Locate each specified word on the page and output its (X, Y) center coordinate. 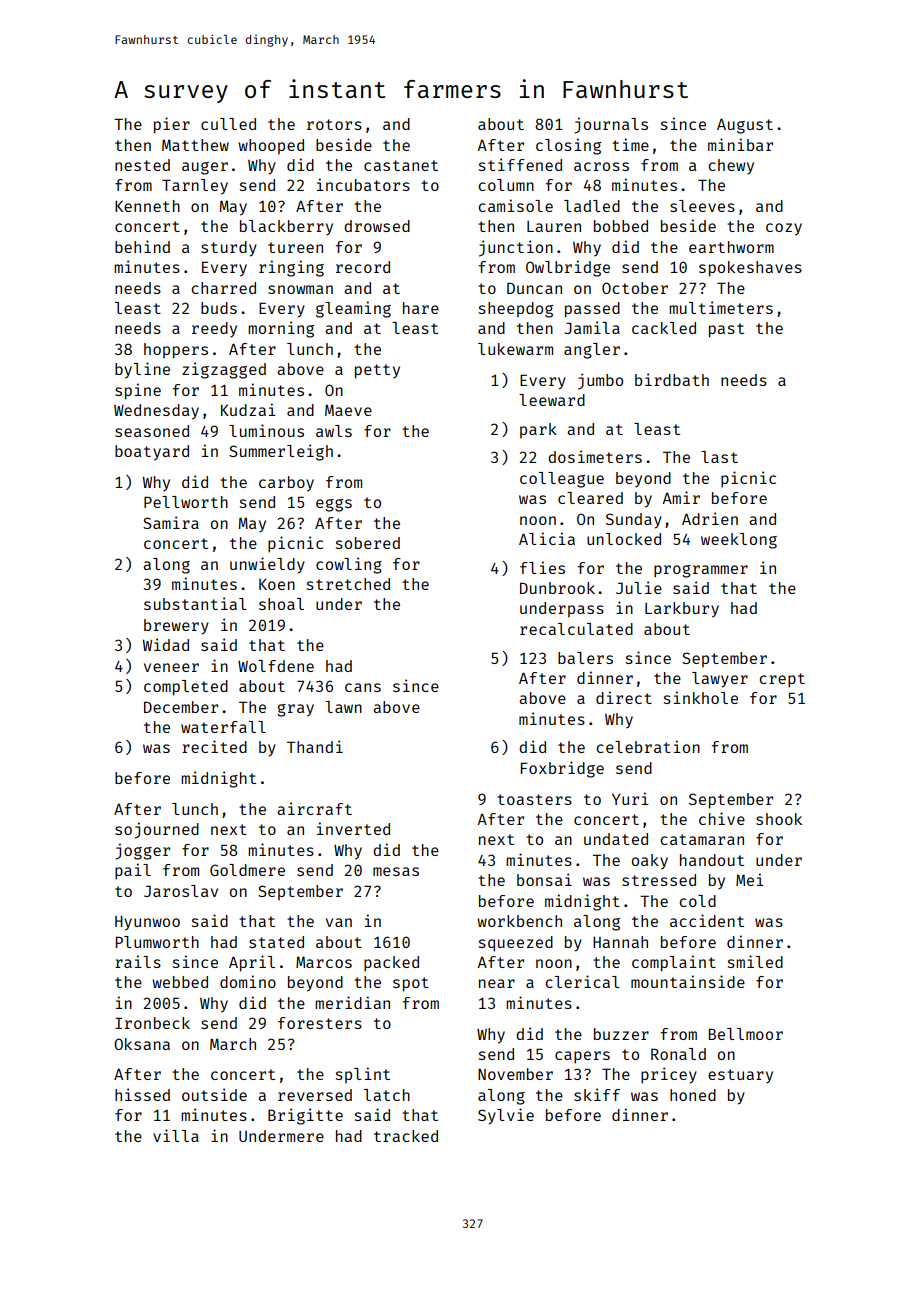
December (181, 707)
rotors (334, 124)
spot (411, 984)
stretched (348, 584)
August (745, 126)
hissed (142, 1094)
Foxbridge (562, 769)
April (252, 963)
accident (707, 920)
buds (219, 308)
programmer (701, 571)
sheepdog (516, 310)
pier (172, 125)
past (726, 330)
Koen (277, 584)
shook (779, 819)
